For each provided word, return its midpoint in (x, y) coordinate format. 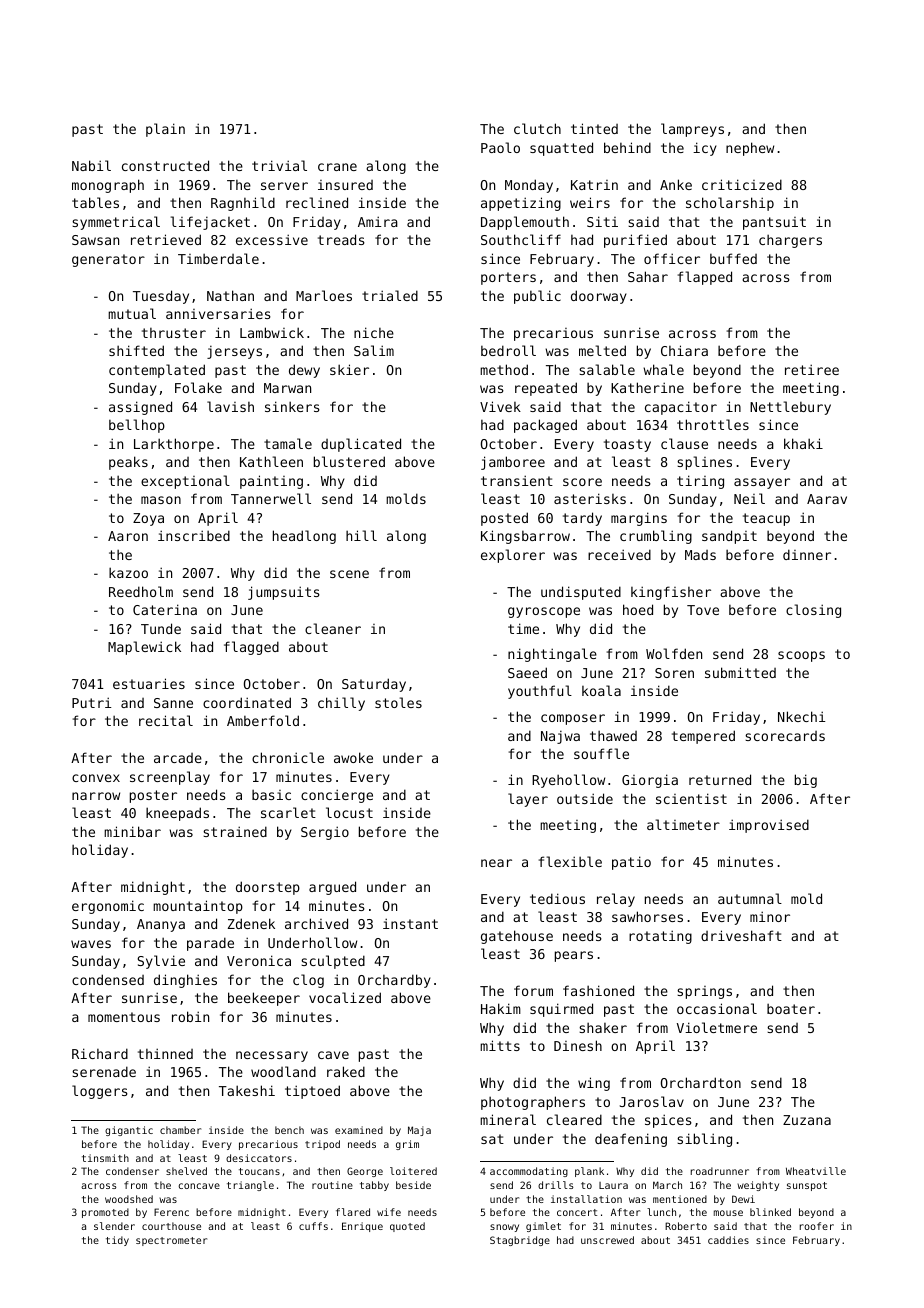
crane (337, 167)
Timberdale (218, 258)
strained (235, 831)
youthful (540, 692)
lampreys (692, 130)
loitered (413, 1171)
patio (631, 863)
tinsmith (105, 1158)
